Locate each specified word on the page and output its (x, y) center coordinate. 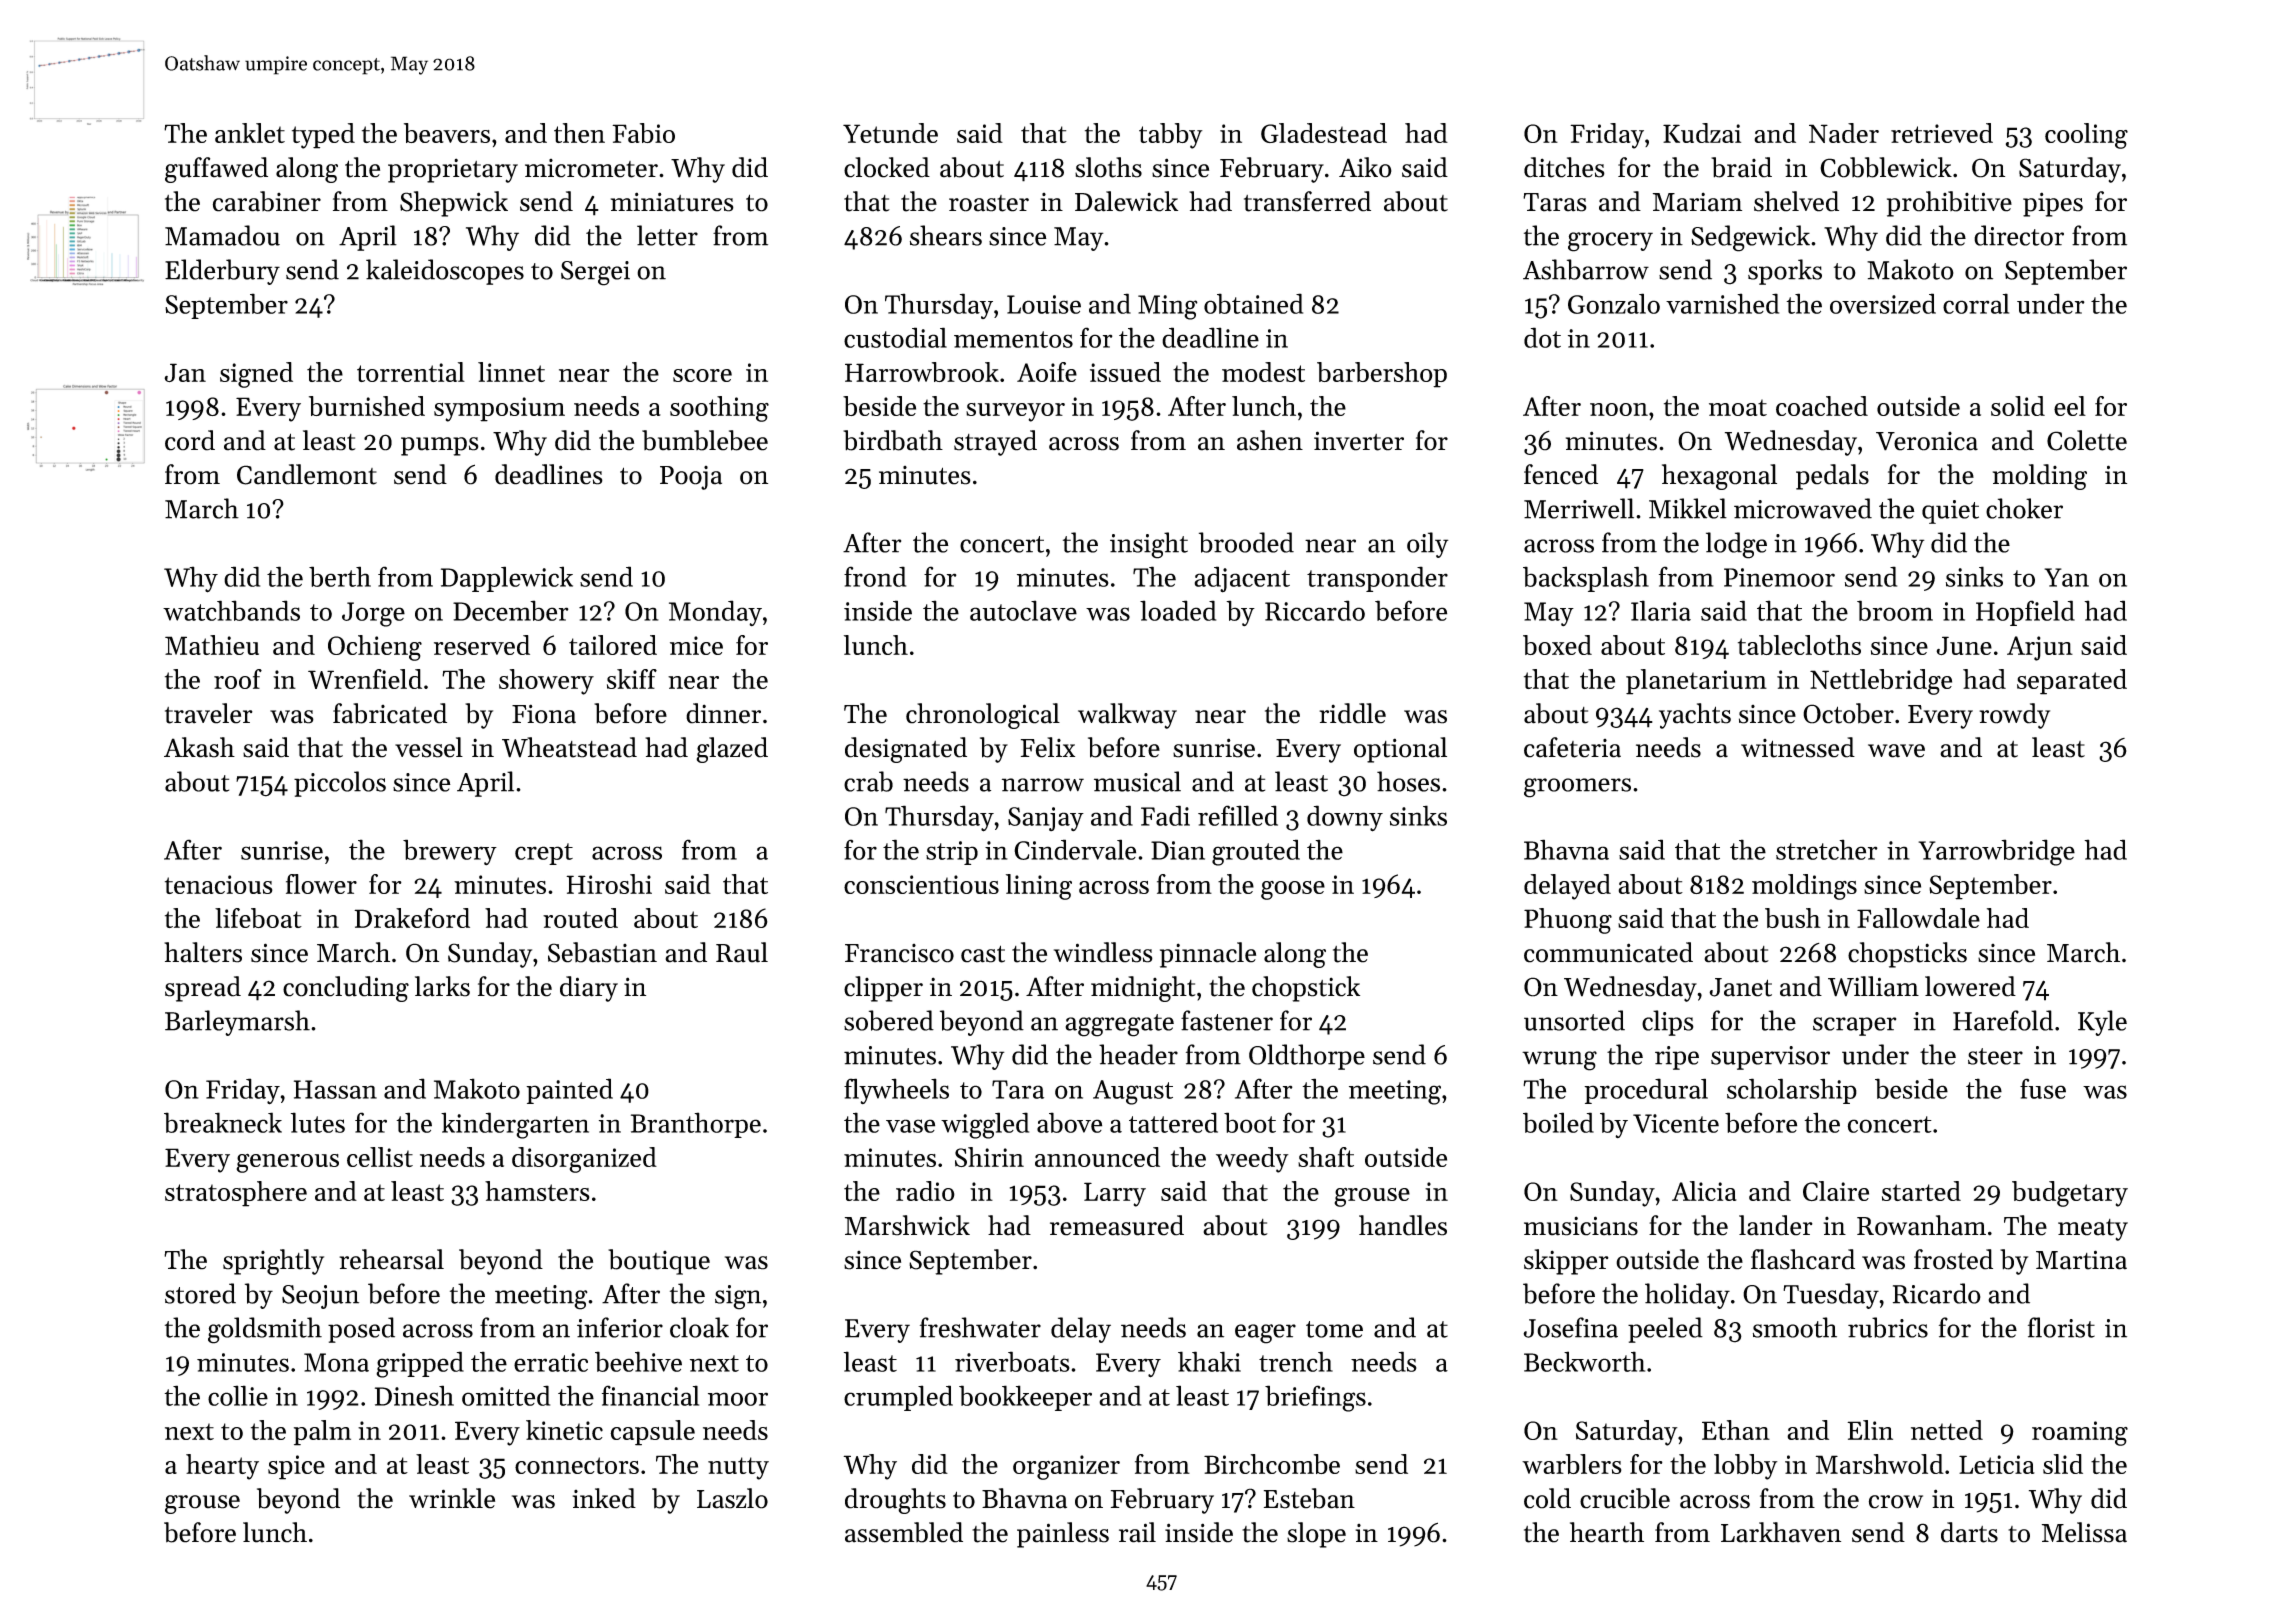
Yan (2066, 577)
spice (296, 1467)
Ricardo (1937, 1293)
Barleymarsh (237, 1023)
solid (2018, 406)
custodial (895, 337)
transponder (1377, 579)
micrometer (591, 168)
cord (190, 440)
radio (925, 1191)
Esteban (1309, 1498)
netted (1947, 1430)
